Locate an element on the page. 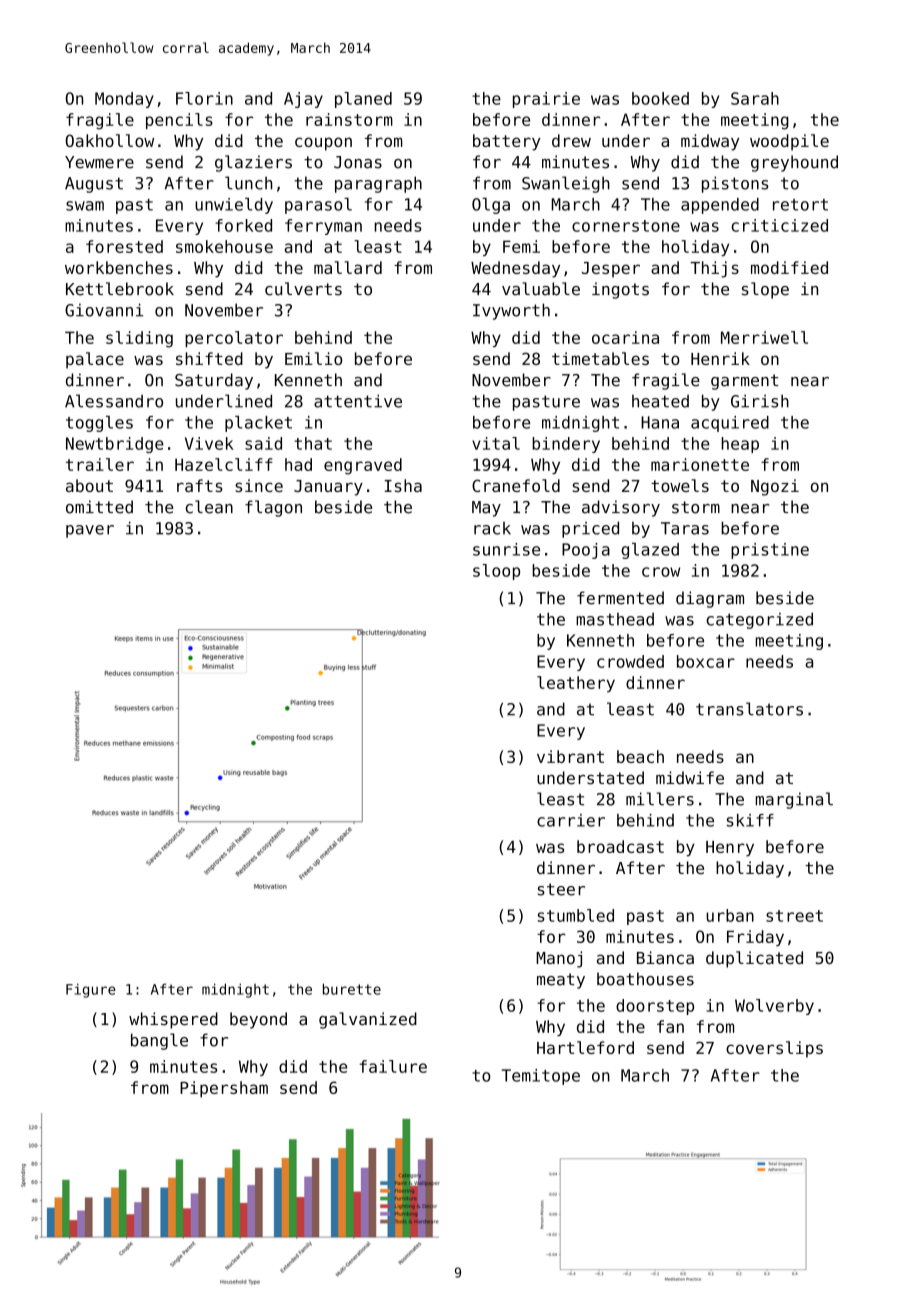 This page has height=1316, width=908. prairie is located at coordinates (546, 100).
